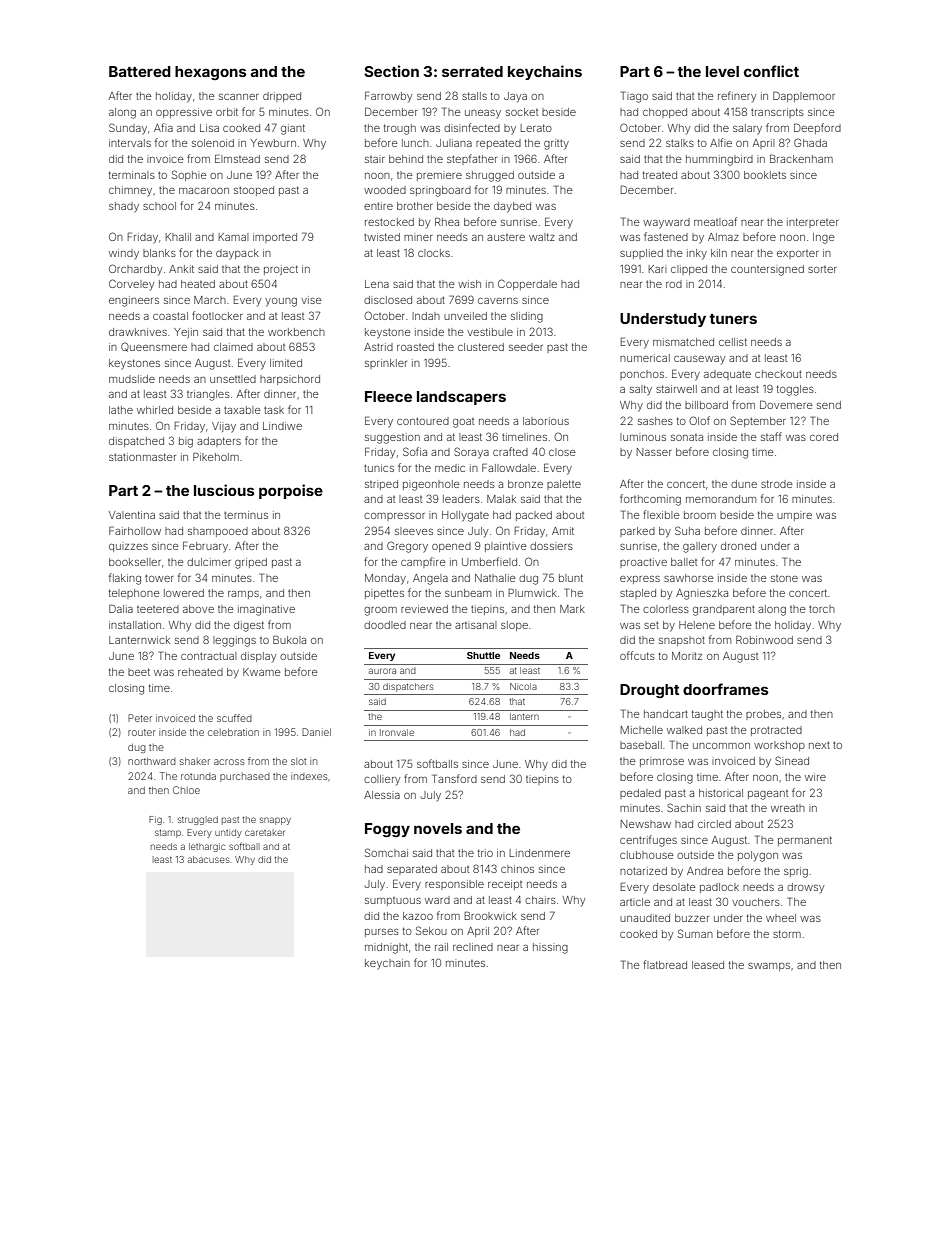  What do you see at coordinates (224, 490) in the screenshot?
I see `luscious` at bounding box center [224, 490].
